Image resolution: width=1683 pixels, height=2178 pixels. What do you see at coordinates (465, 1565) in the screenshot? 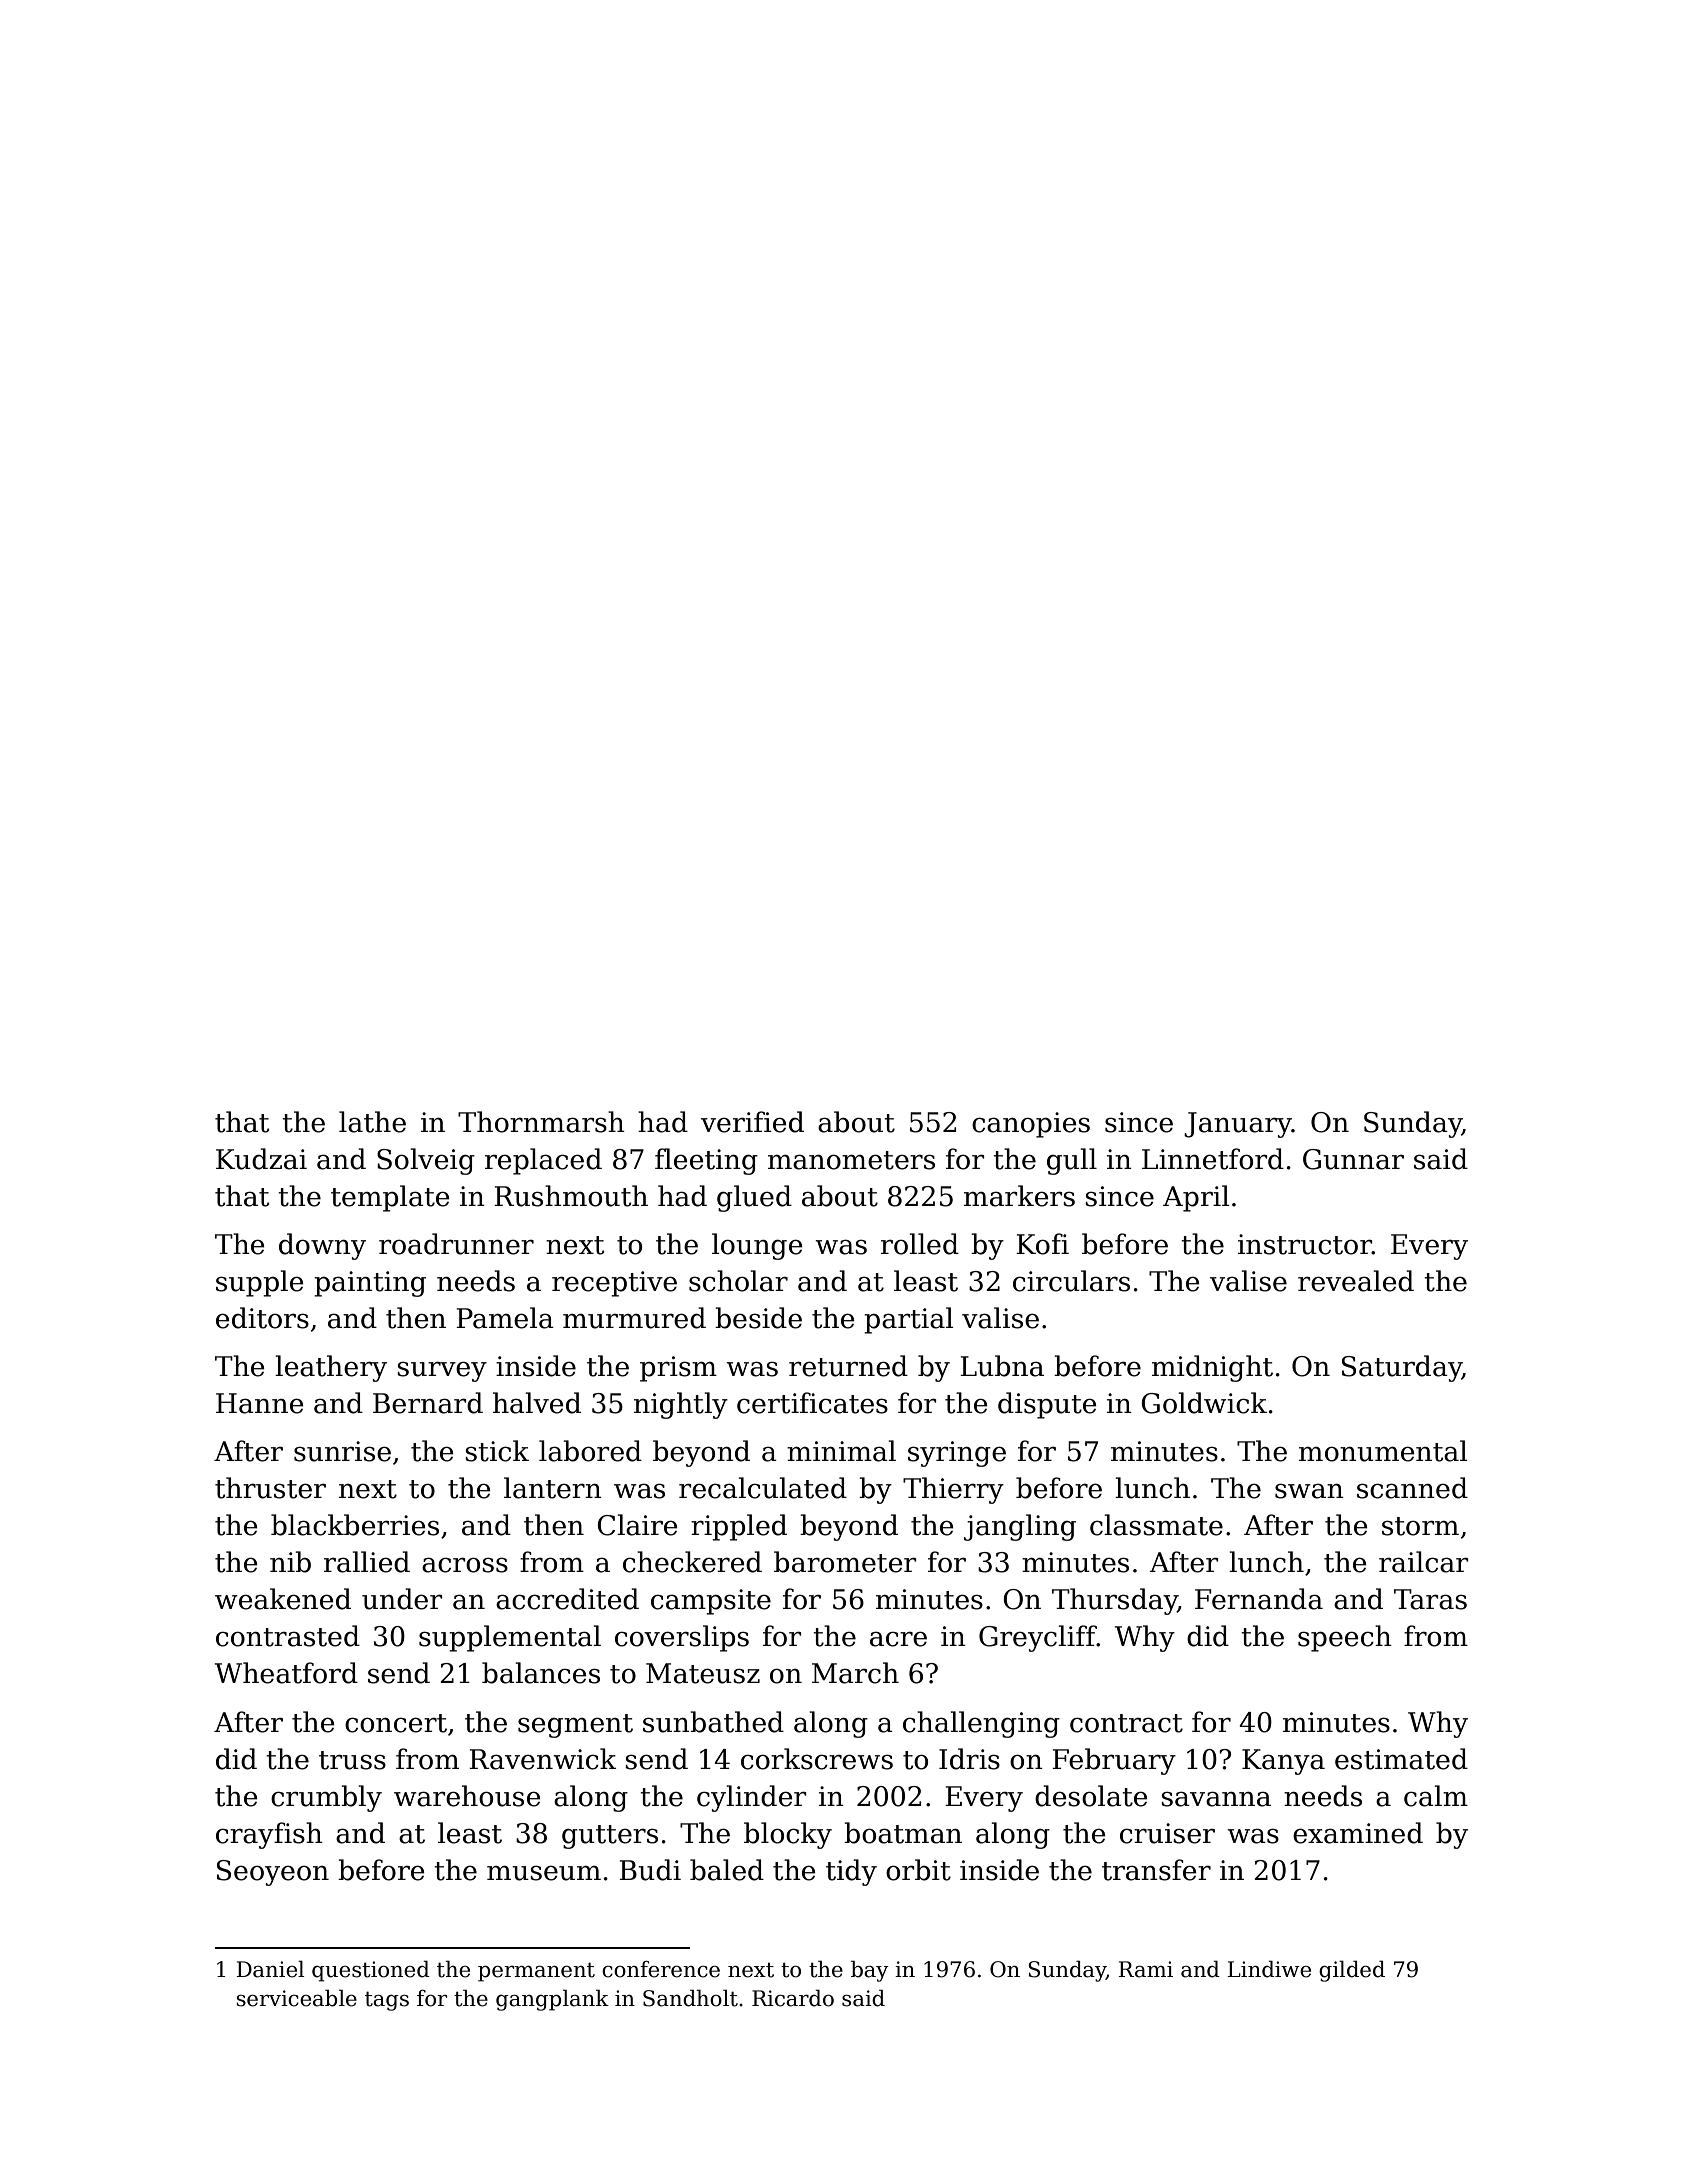
I see `across` at bounding box center [465, 1565].
